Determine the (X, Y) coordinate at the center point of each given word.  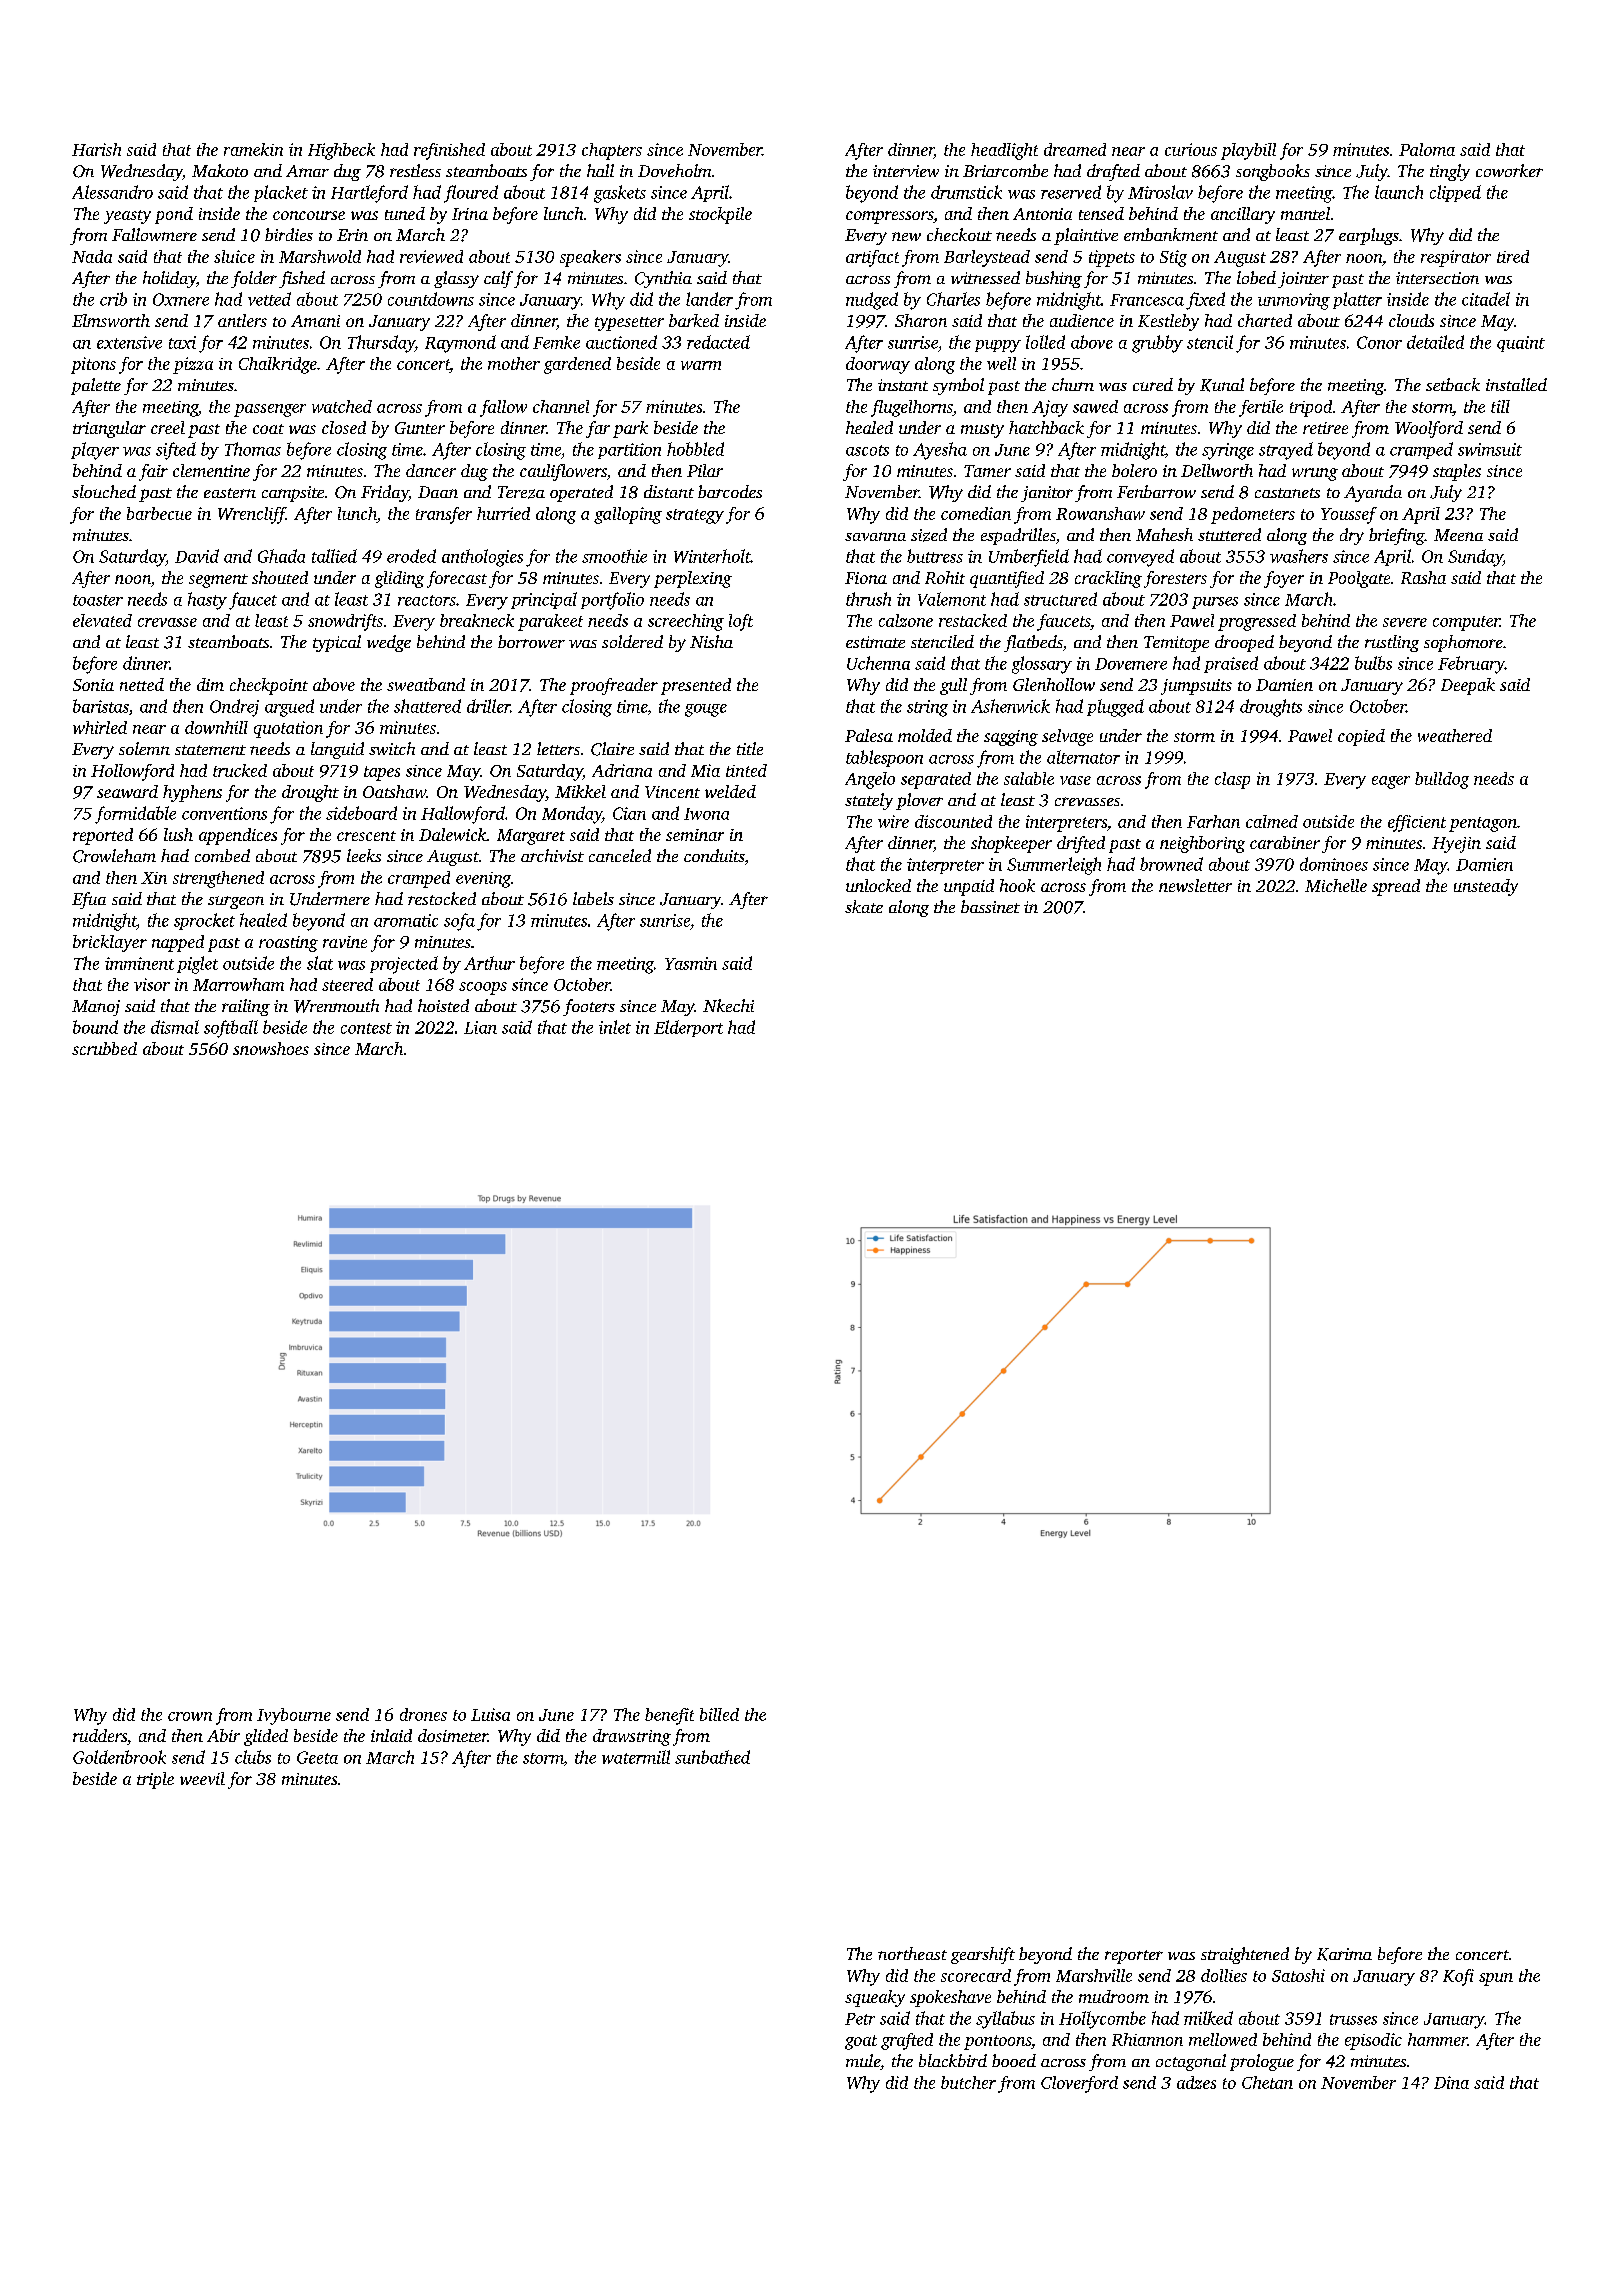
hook (1017, 885)
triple (155, 1780)
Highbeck (341, 151)
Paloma (1427, 149)
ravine (345, 942)
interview (906, 171)
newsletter (1195, 885)
